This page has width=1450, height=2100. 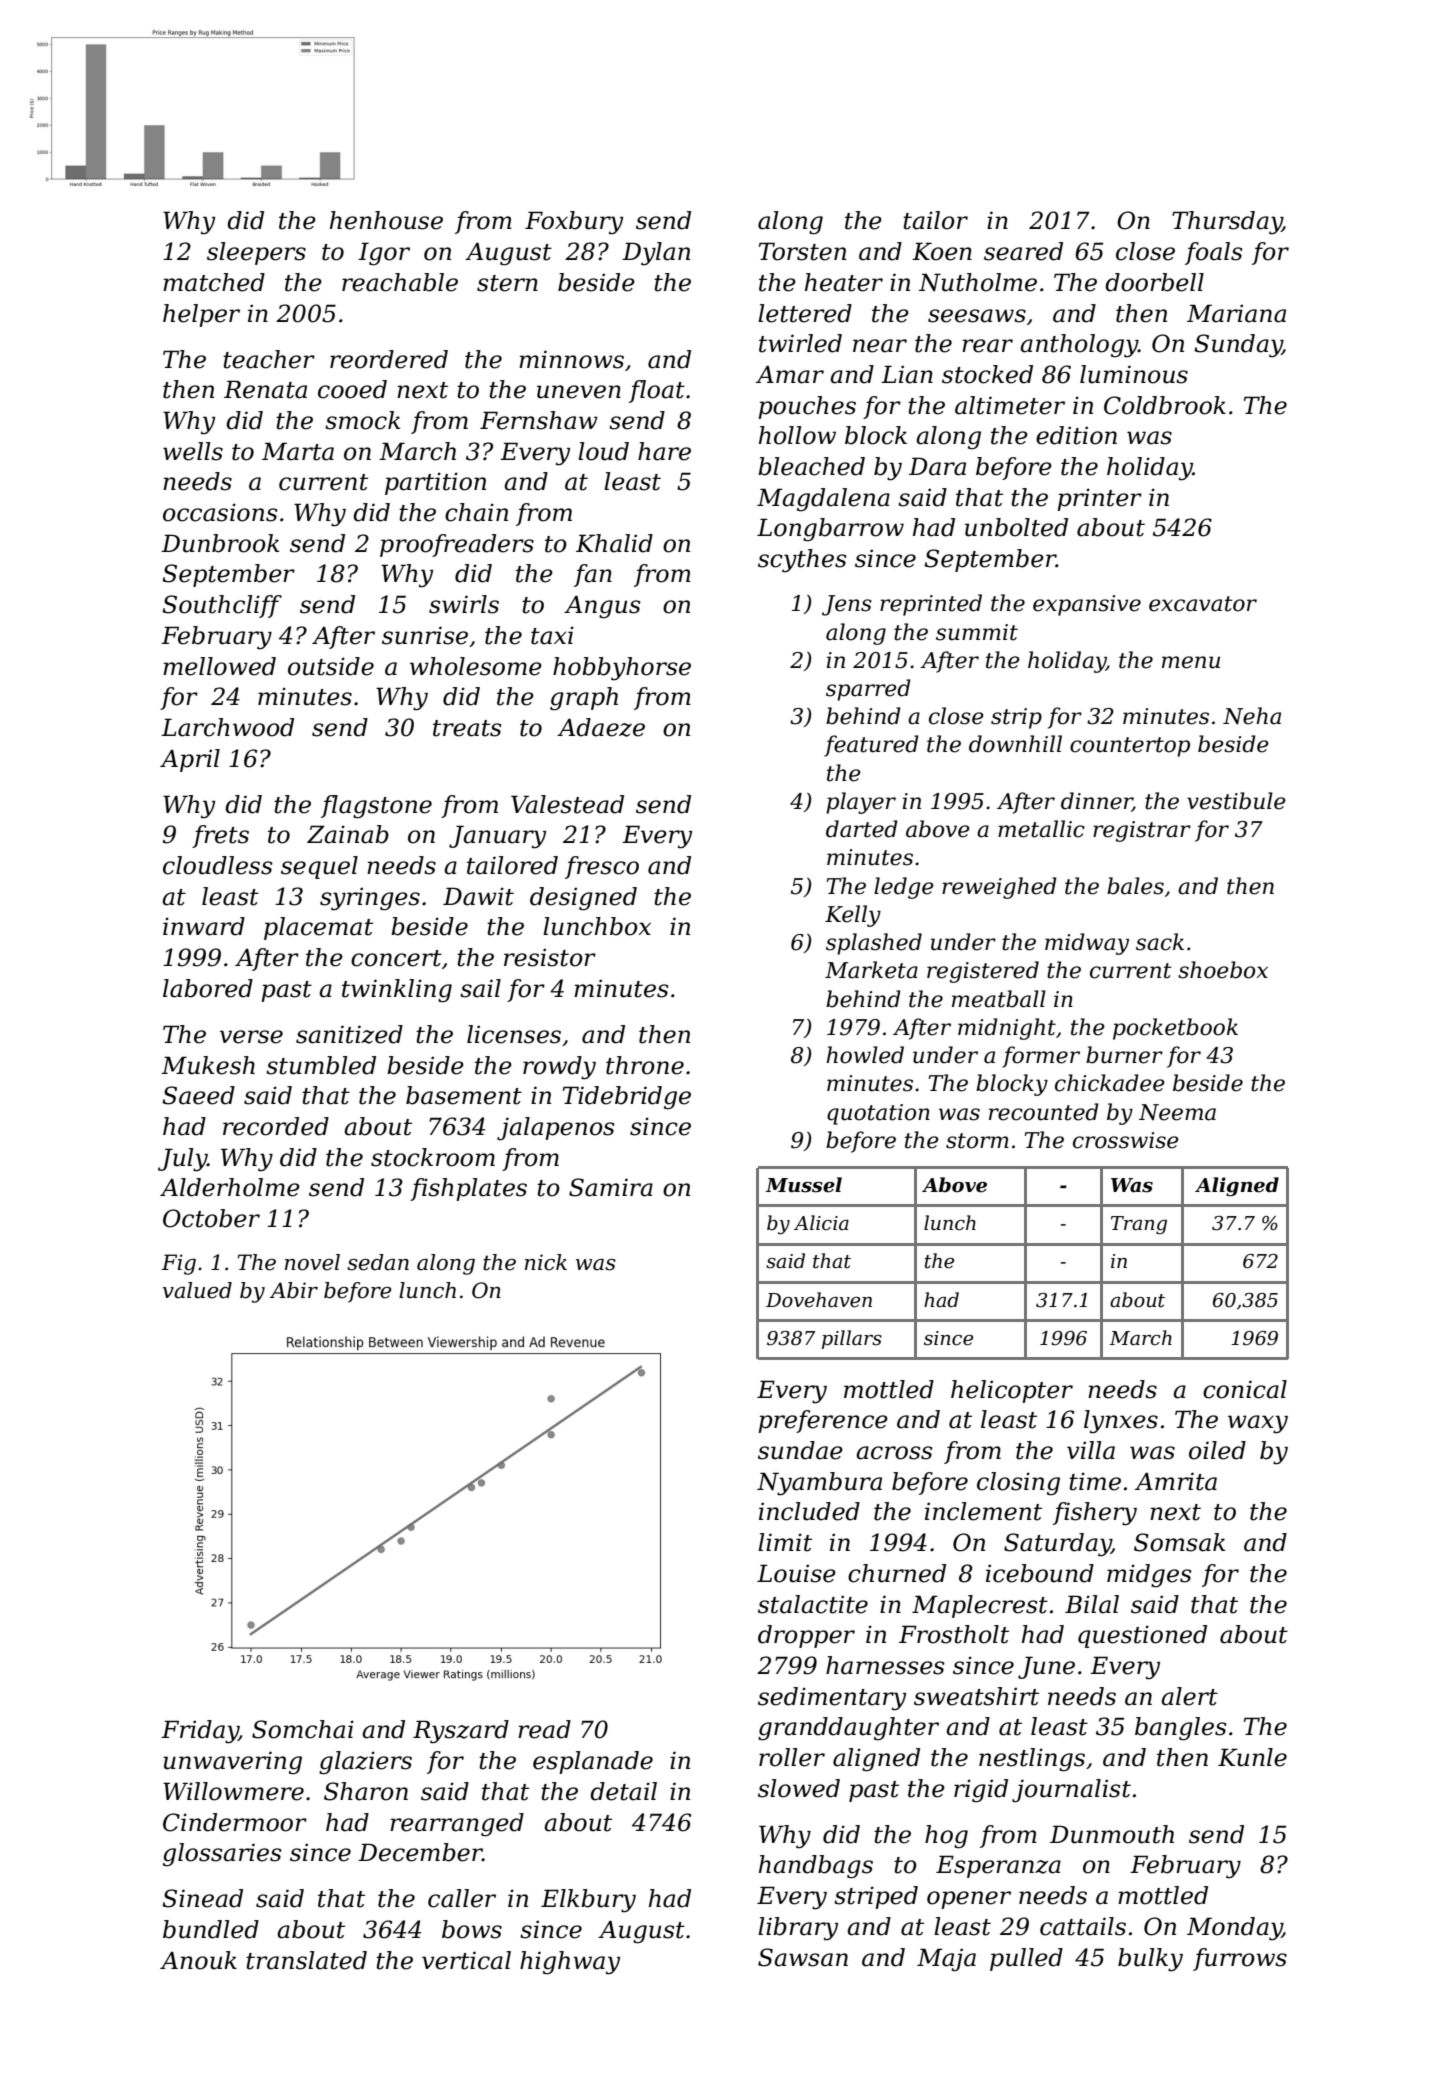 What do you see at coordinates (306, 1960) in the page?
I see `translated` at bounding box center [306, 1960].
